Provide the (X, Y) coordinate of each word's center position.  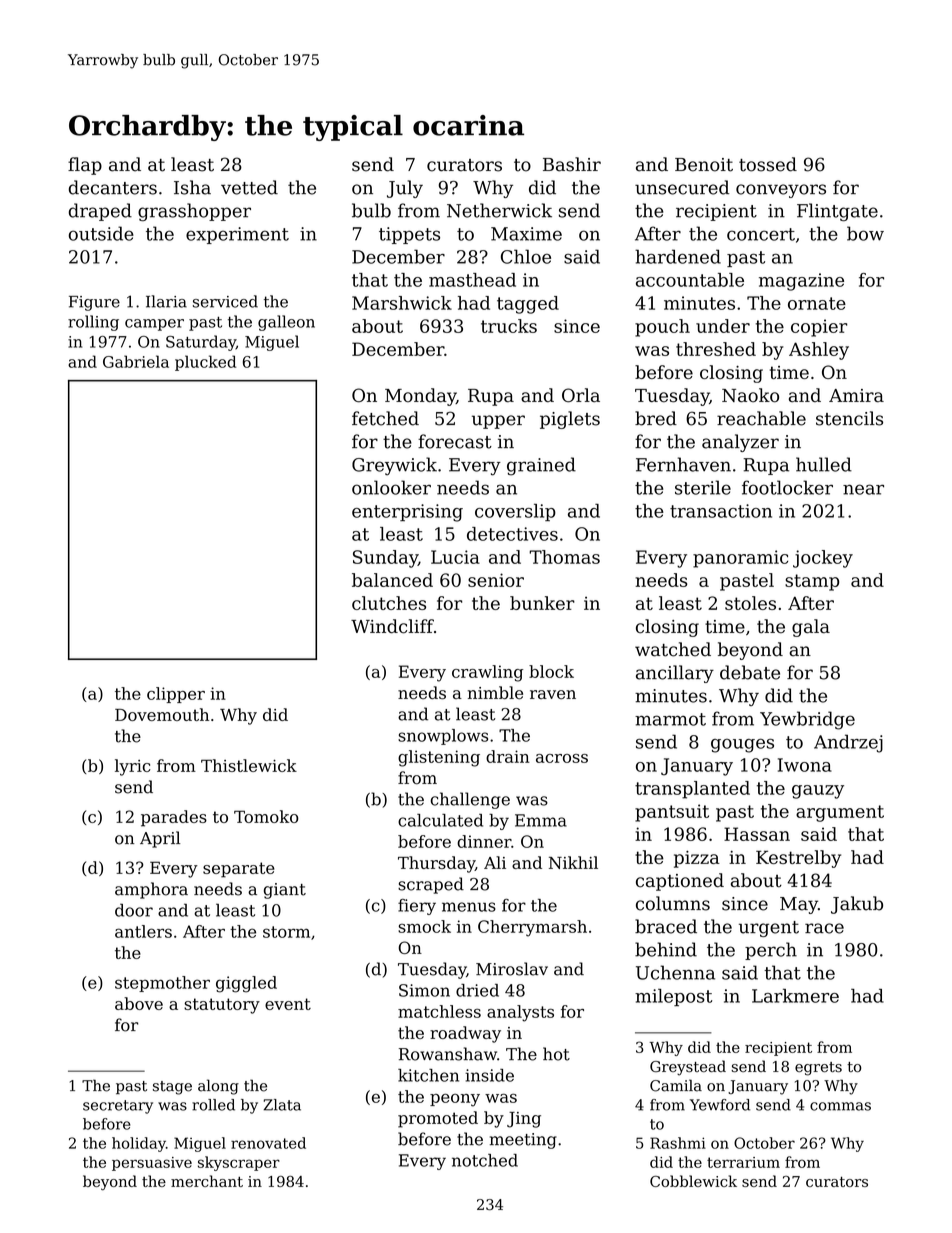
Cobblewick (693, 1181)
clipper (176, 695)
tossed (768, 164)
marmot (670, 719)
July (405, 189)
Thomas (564, 557)
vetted (249, 187)
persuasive (152, 1164)
